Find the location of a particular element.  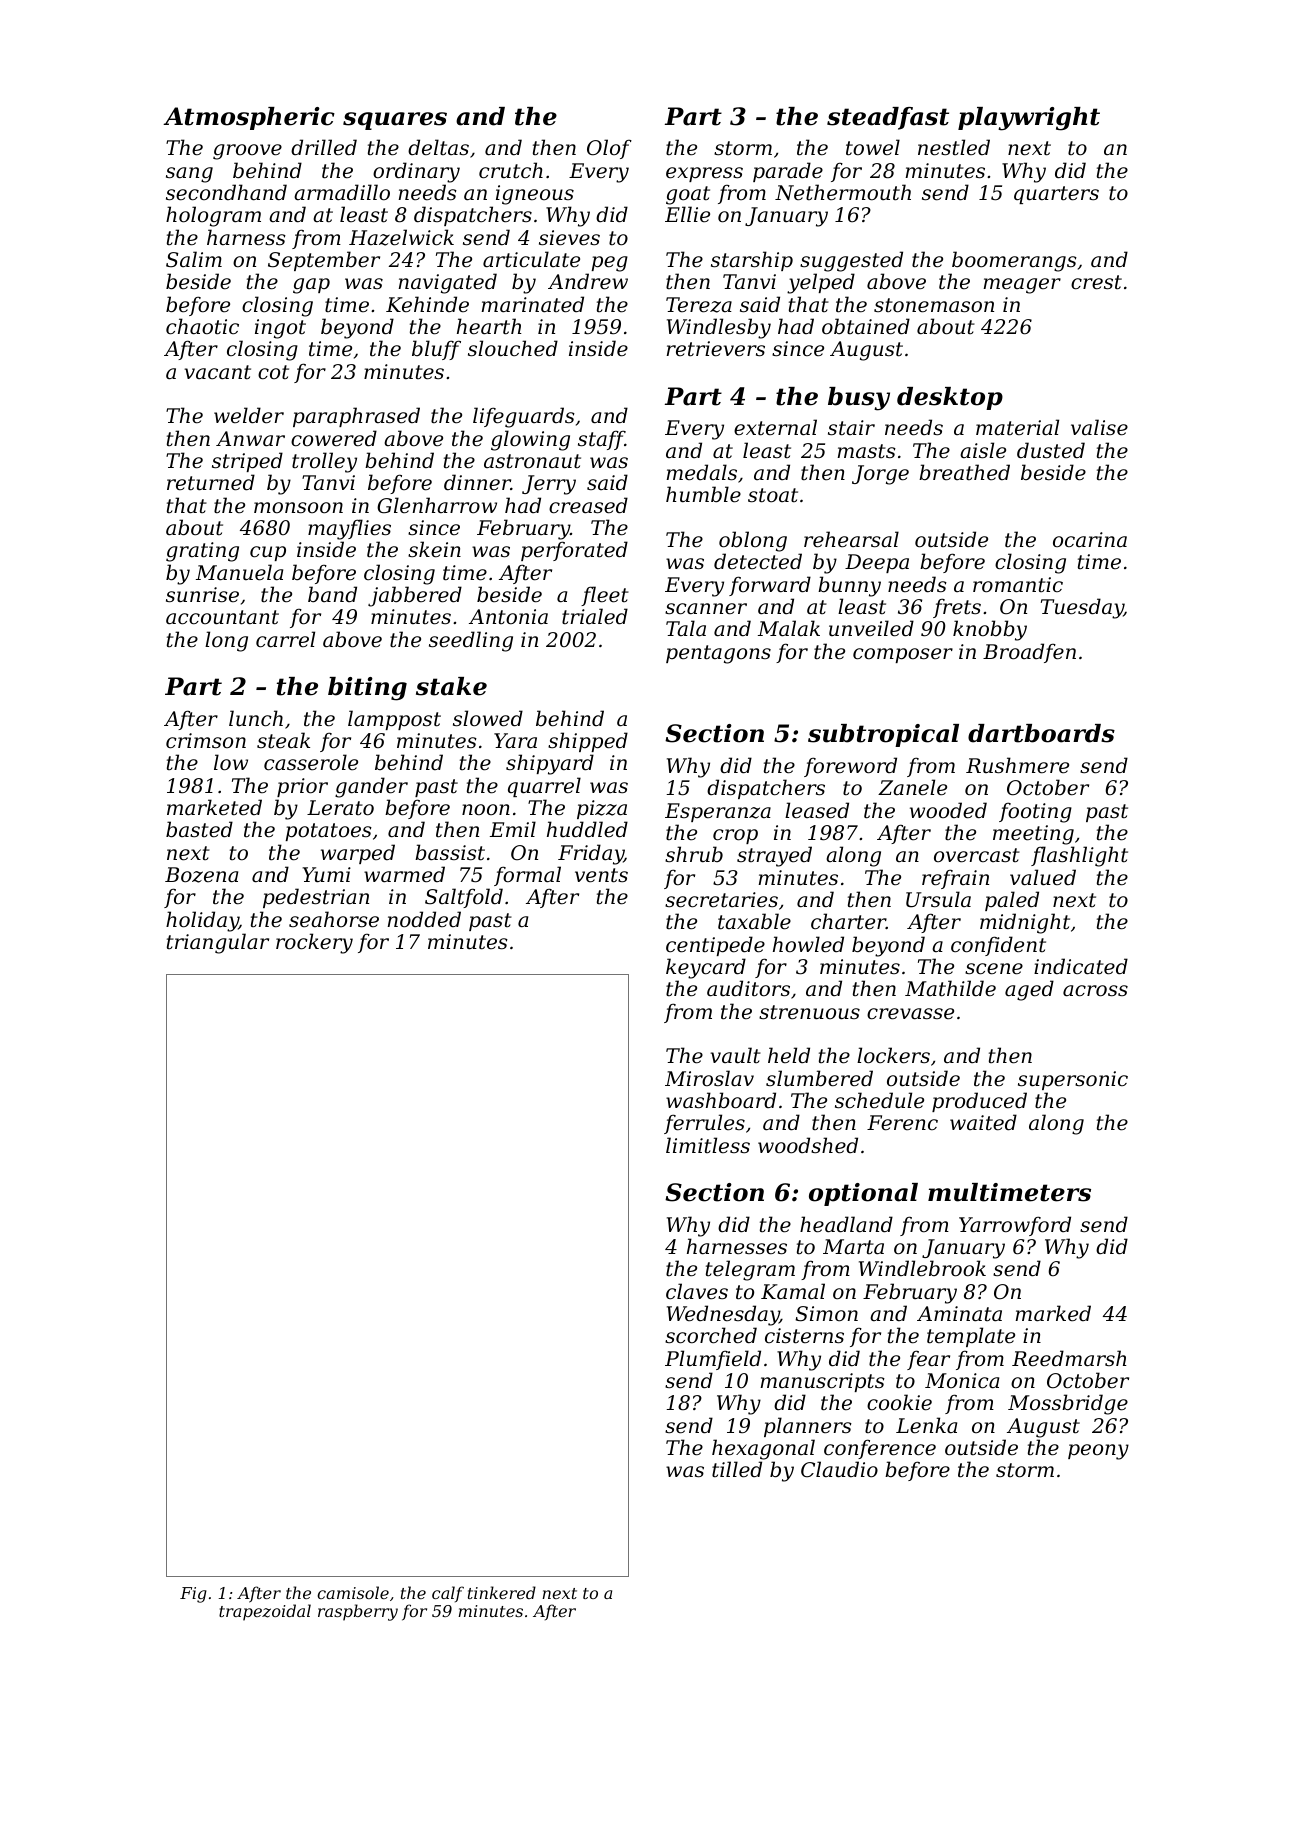

steadfast is located at coordinates (888, 118).
